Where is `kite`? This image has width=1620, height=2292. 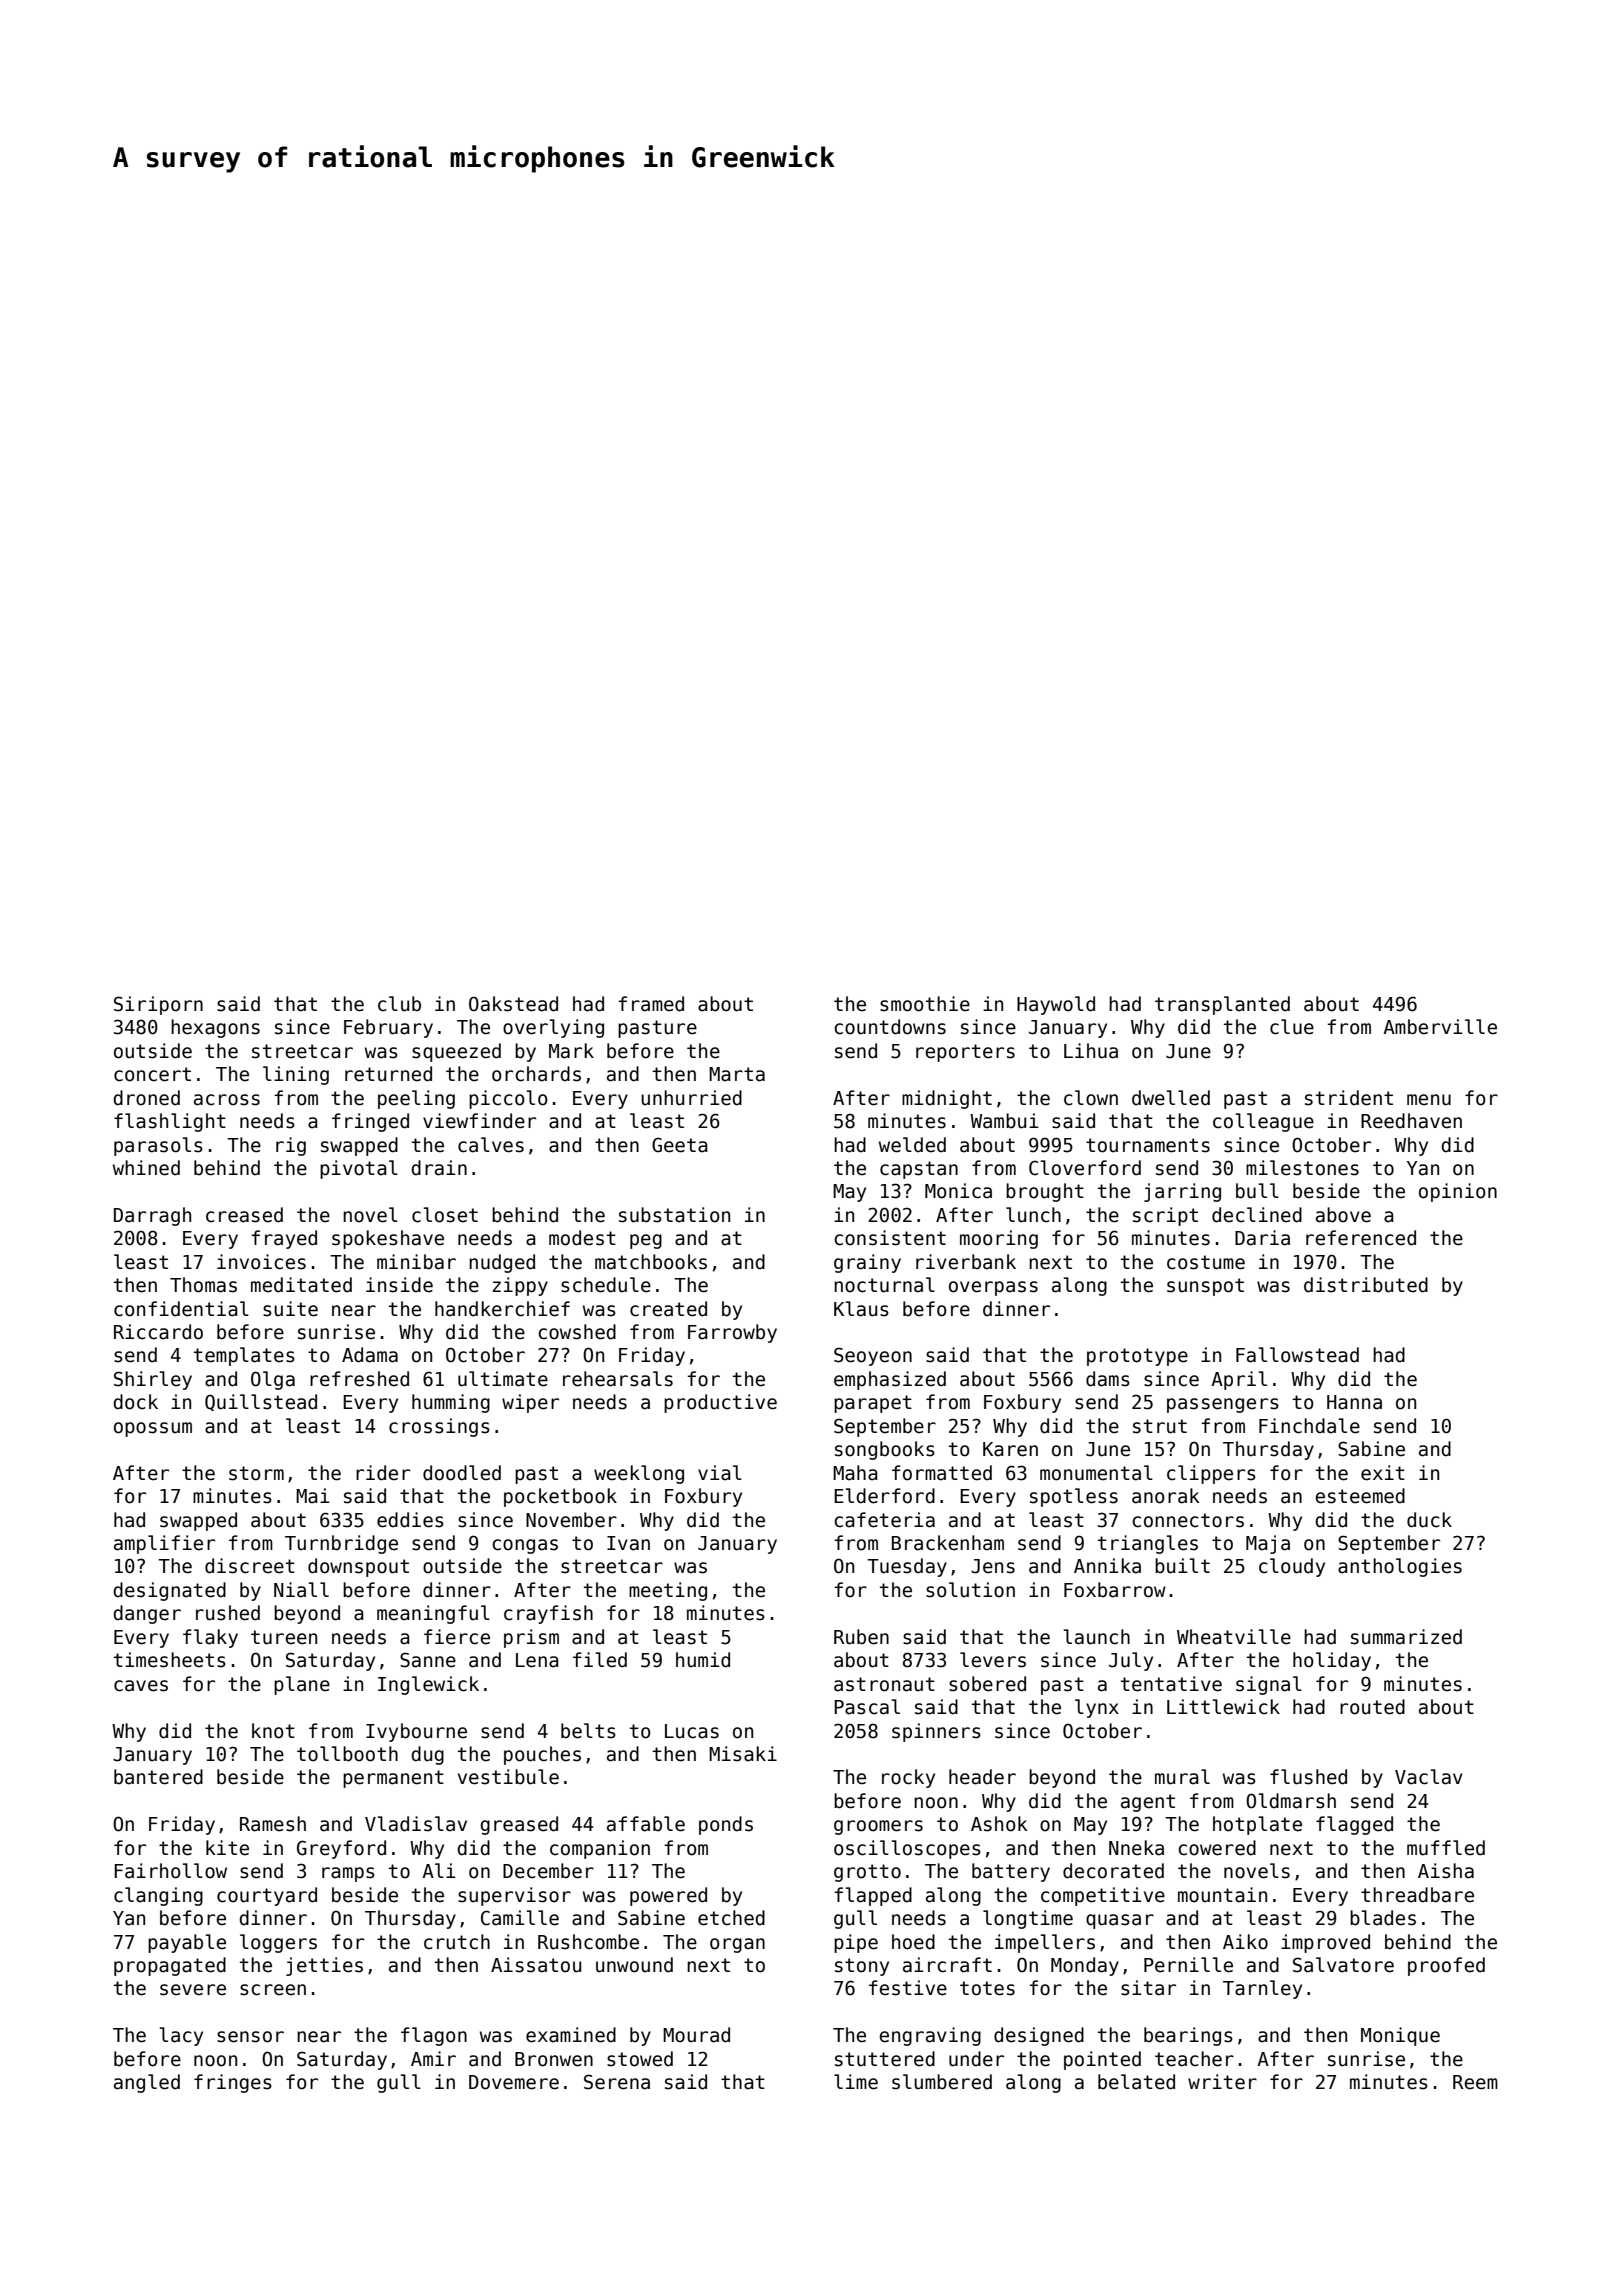 kite is located at coordinates (227, 1848).
